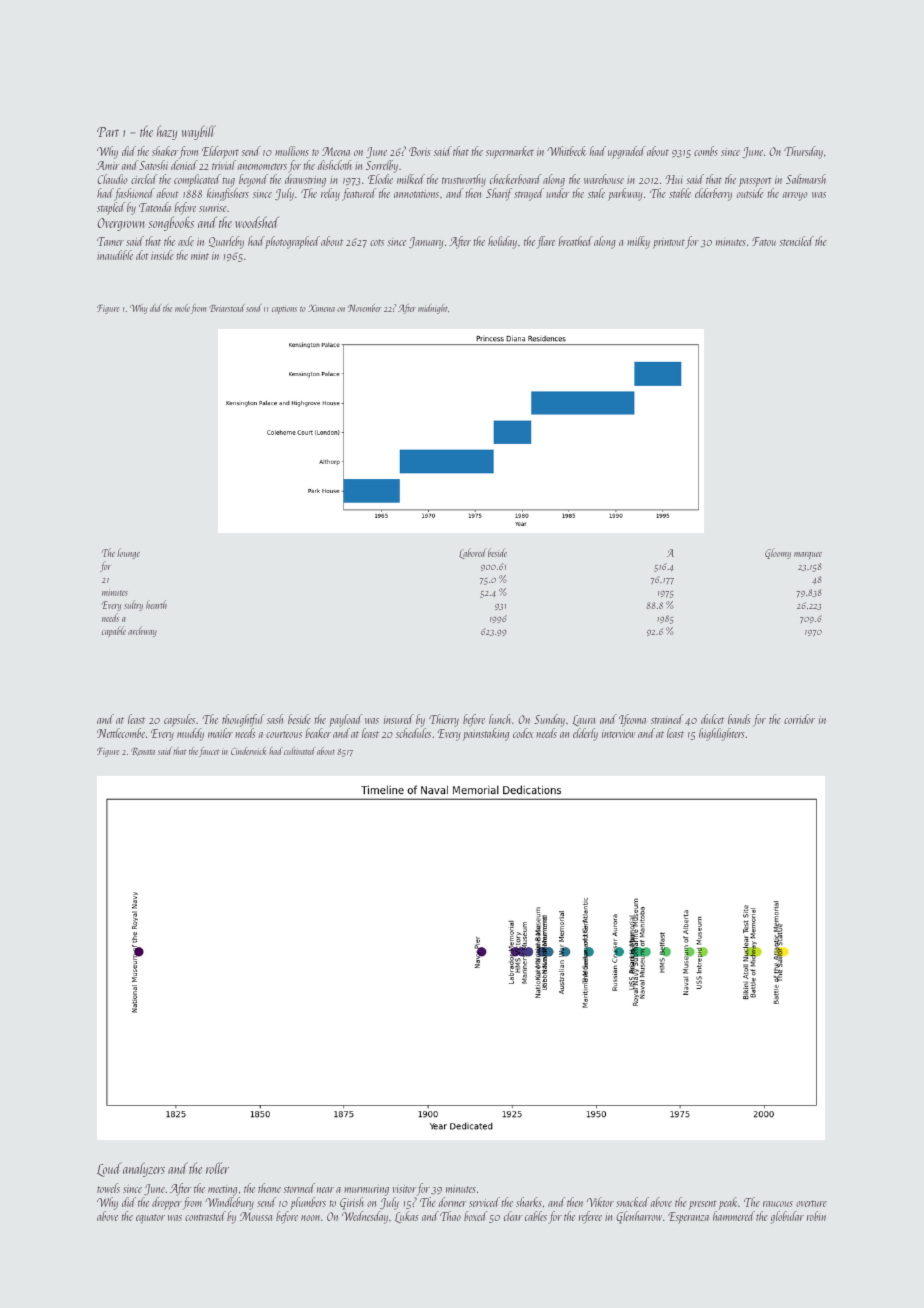 Image resolution: width=924 pixels, height=1308 pixels. Describe the element at coordinates (808, 555) in the page. I see `marquee` at that location.
